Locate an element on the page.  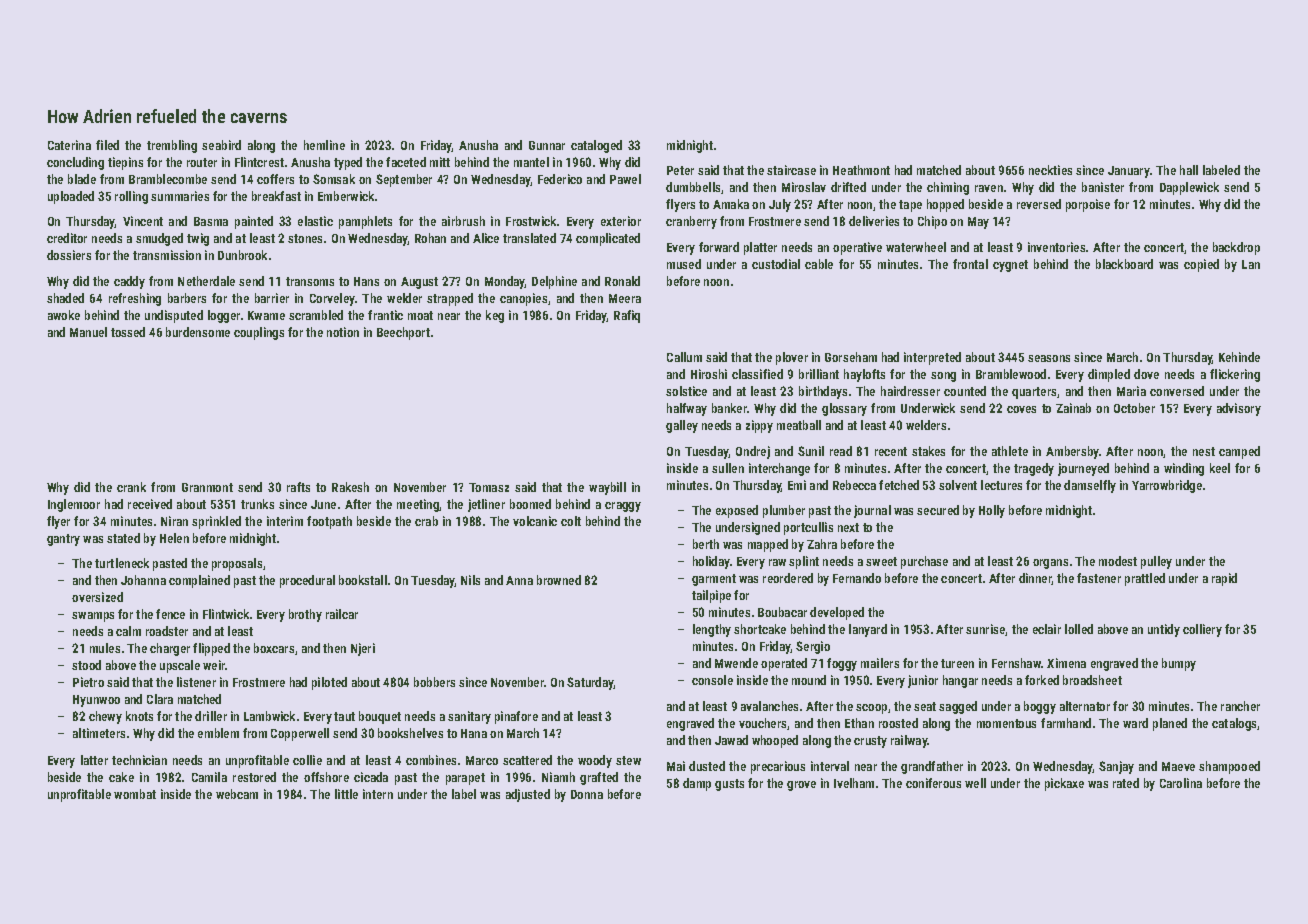
galley is located at coordinates (682, 426).
